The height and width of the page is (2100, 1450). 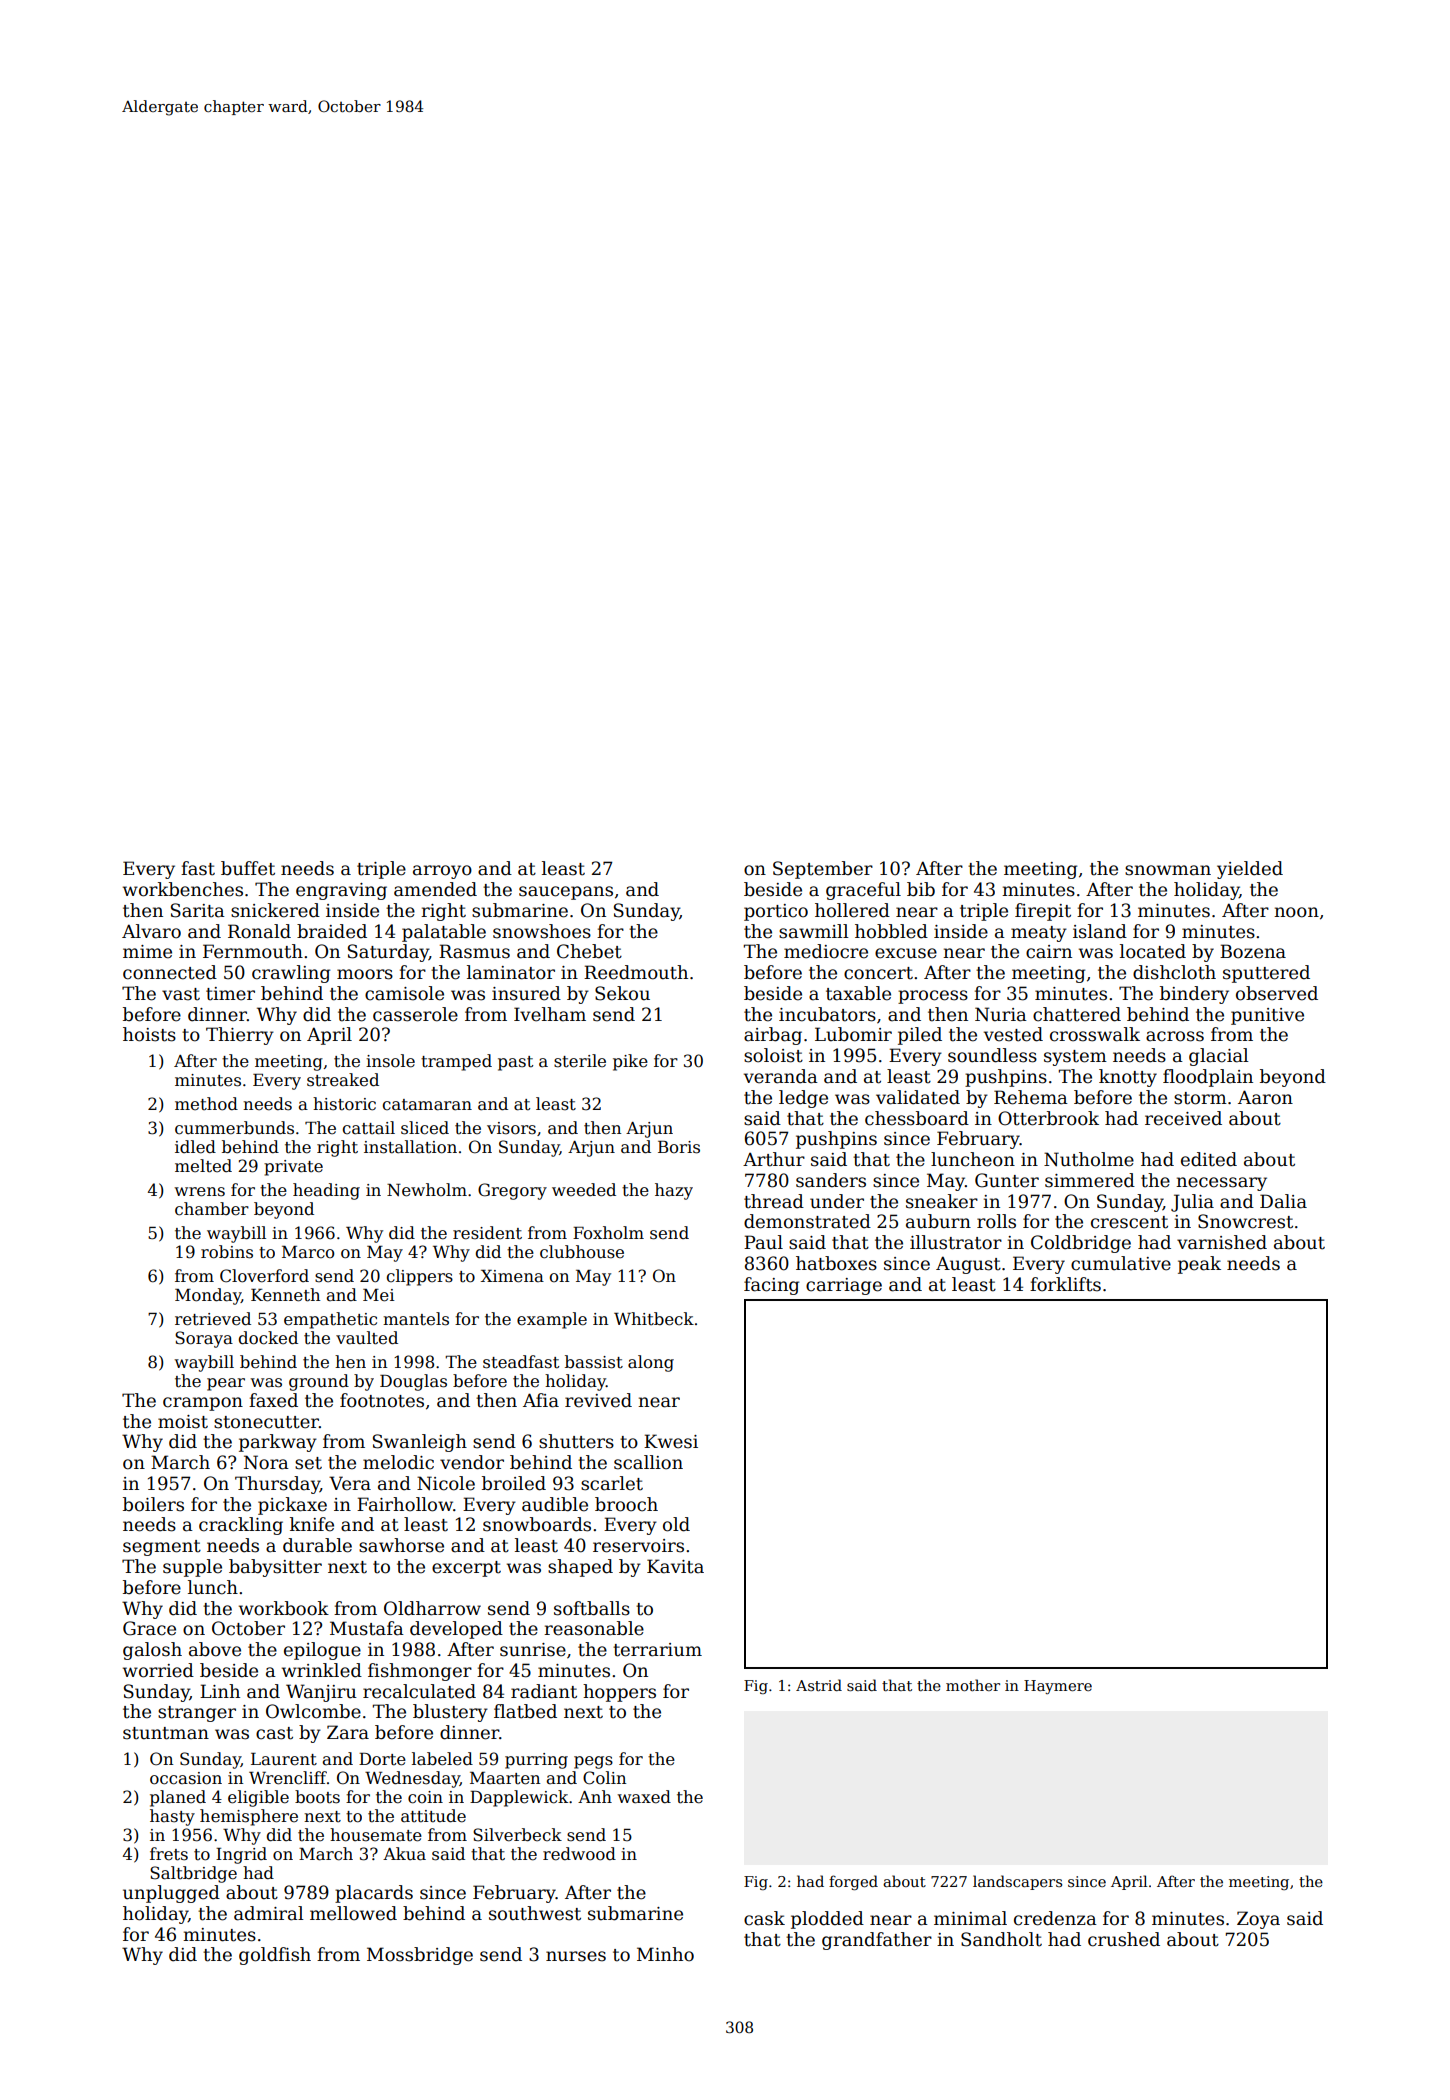 What do you see at coordinates (266, 1462) in the page?
I see `Nora` at bounding box center [266, 1462].
